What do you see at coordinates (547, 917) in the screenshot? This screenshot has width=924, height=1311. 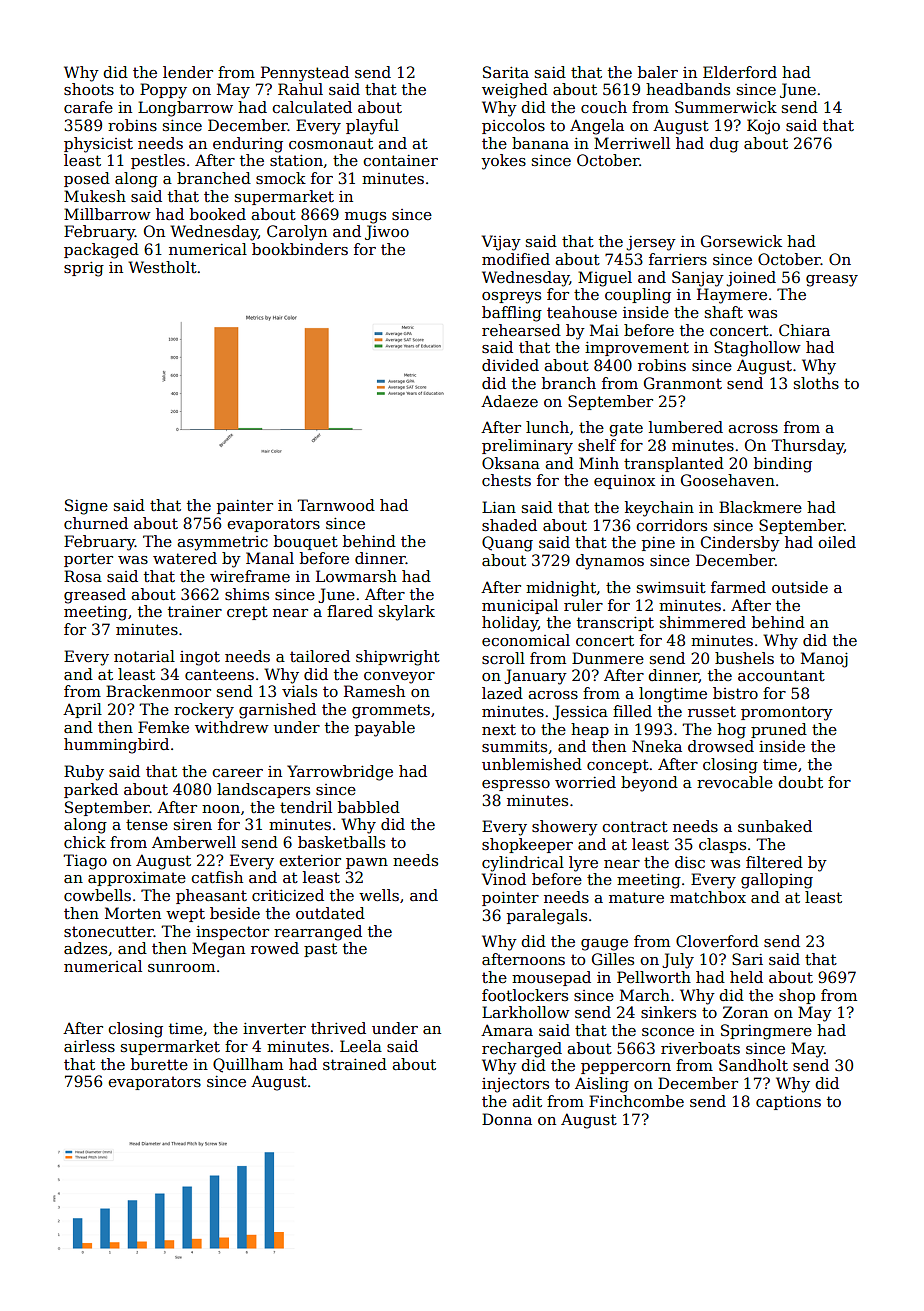 I see `paralegals` at bounding box center [547, 917].
